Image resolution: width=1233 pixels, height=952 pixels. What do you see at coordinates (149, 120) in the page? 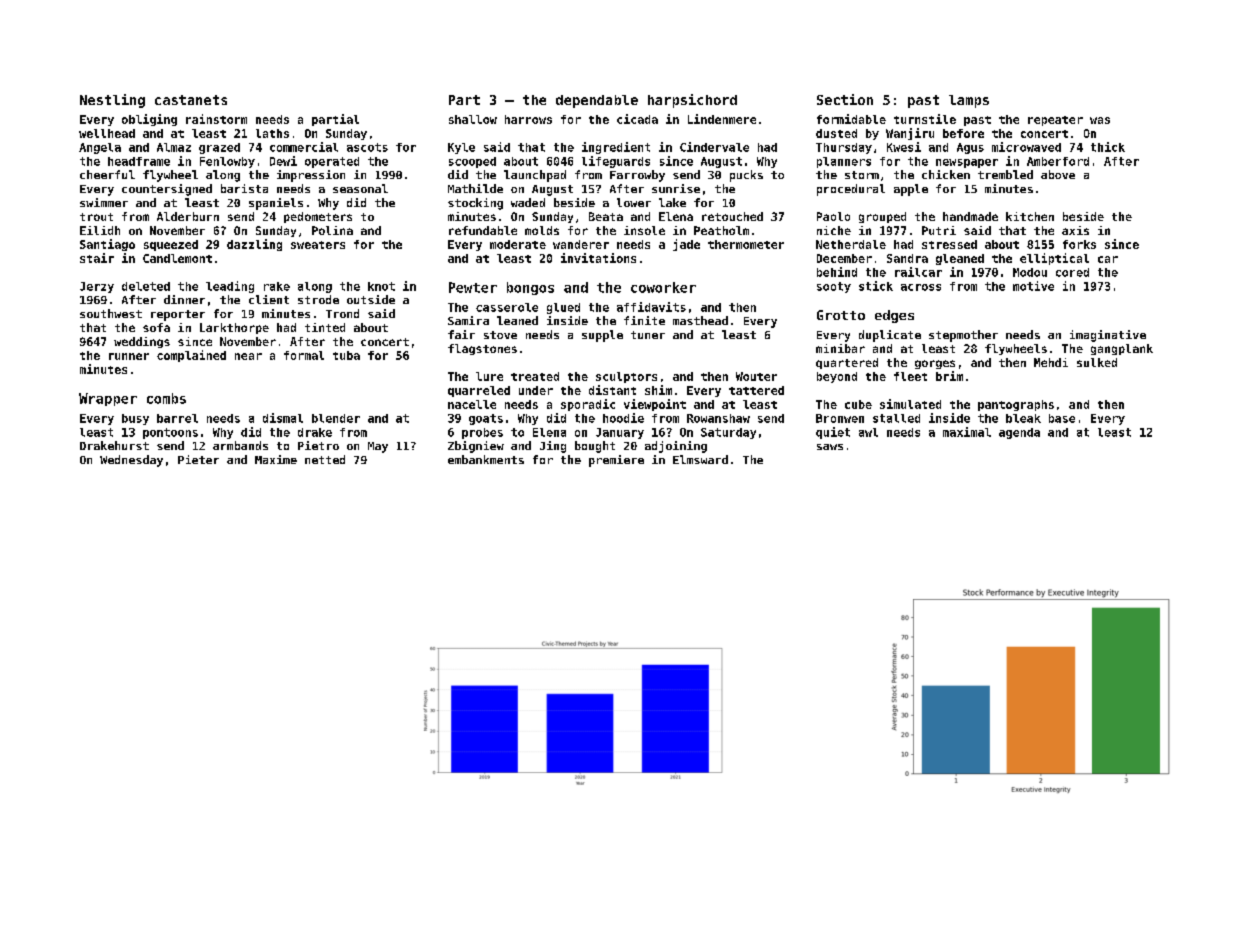
I see `obliging` at bounding box center [149, 120].
